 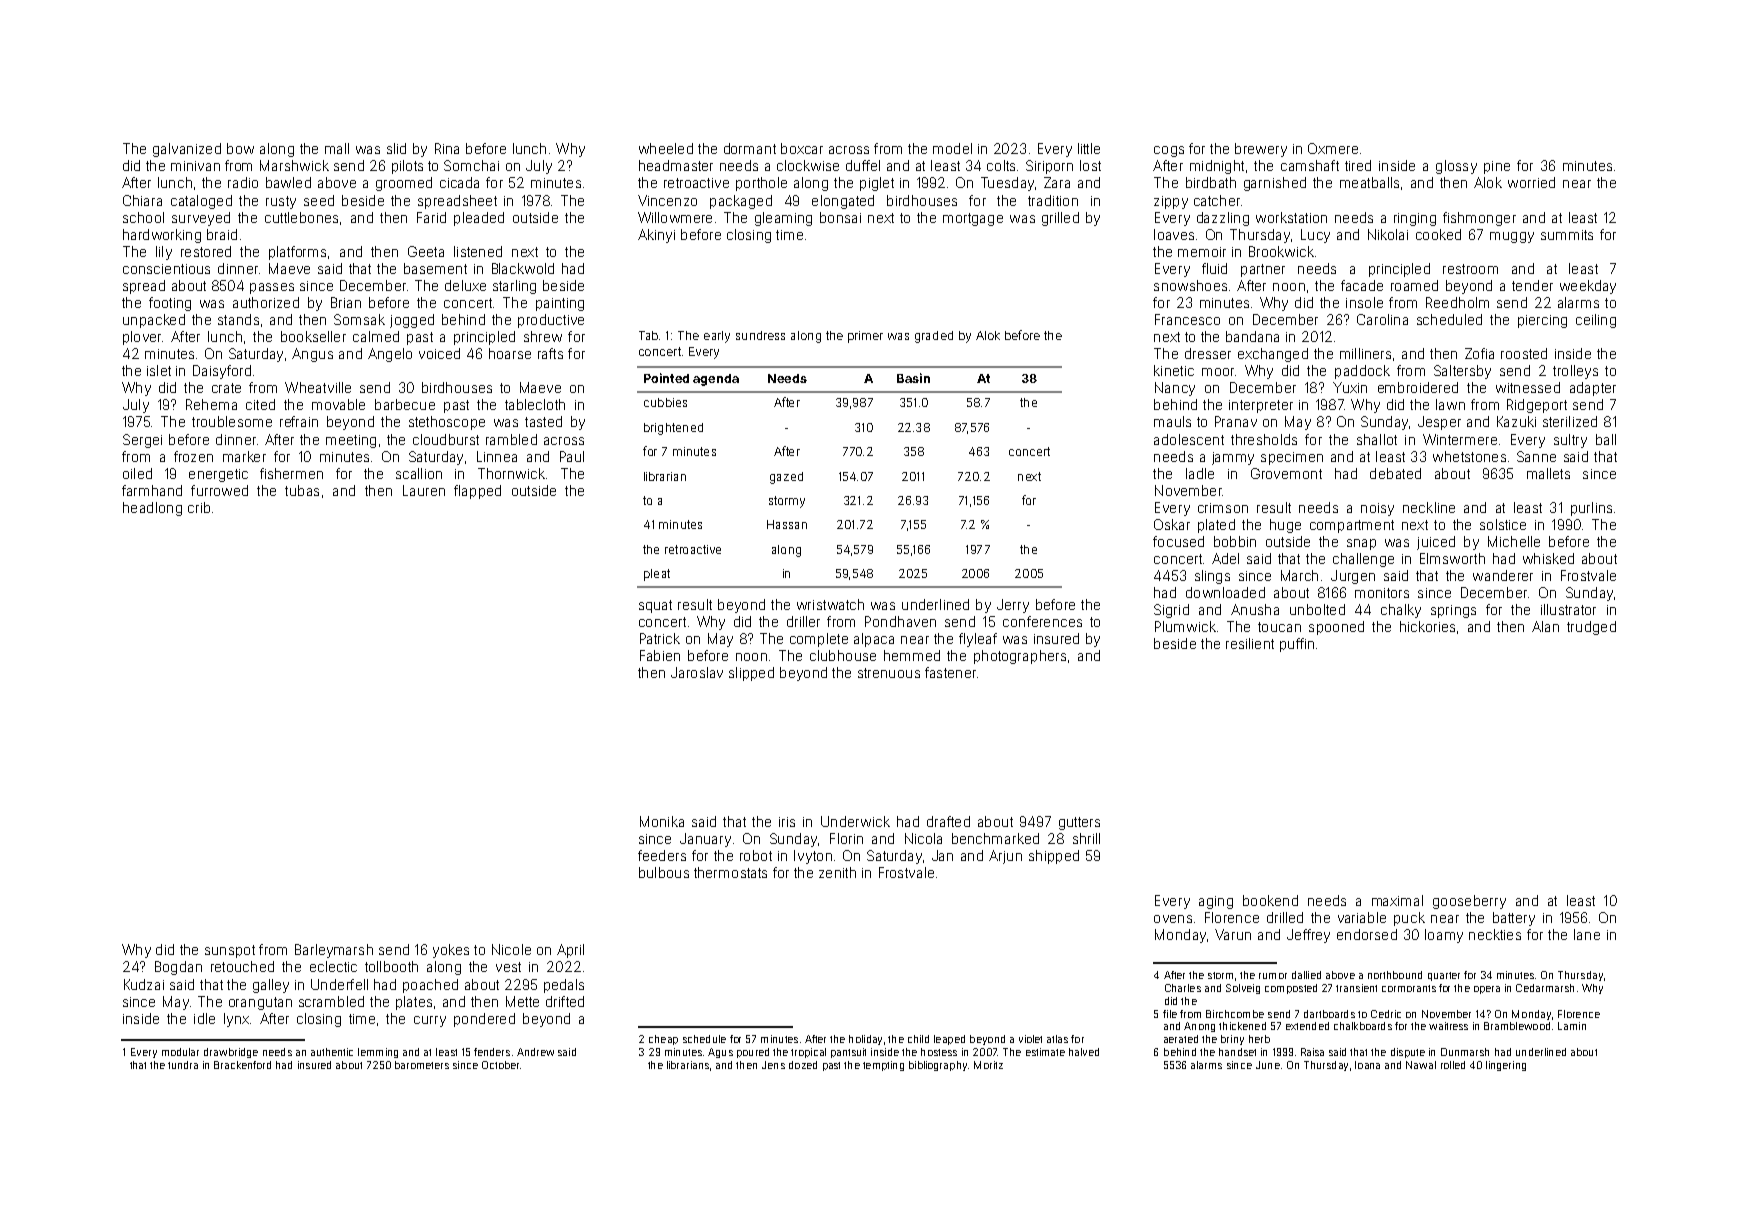 What do you see at coordinates (662, 821) in the screenshot?
I see `Monika` at bounding box center [662, 821].
